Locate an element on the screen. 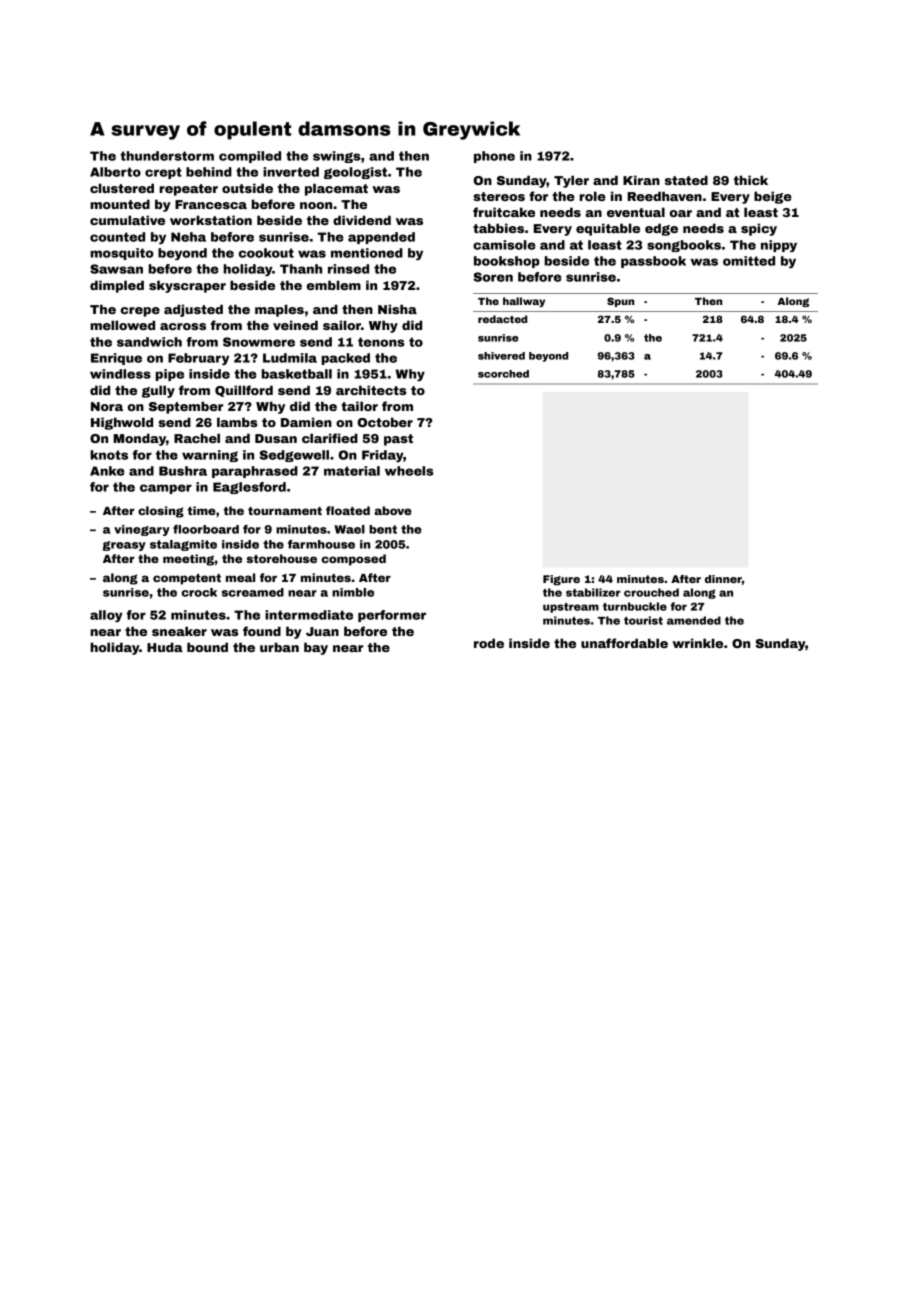 This screenshot has height=1316, width=908. wrinkle is located at coordinates (697, 643).
